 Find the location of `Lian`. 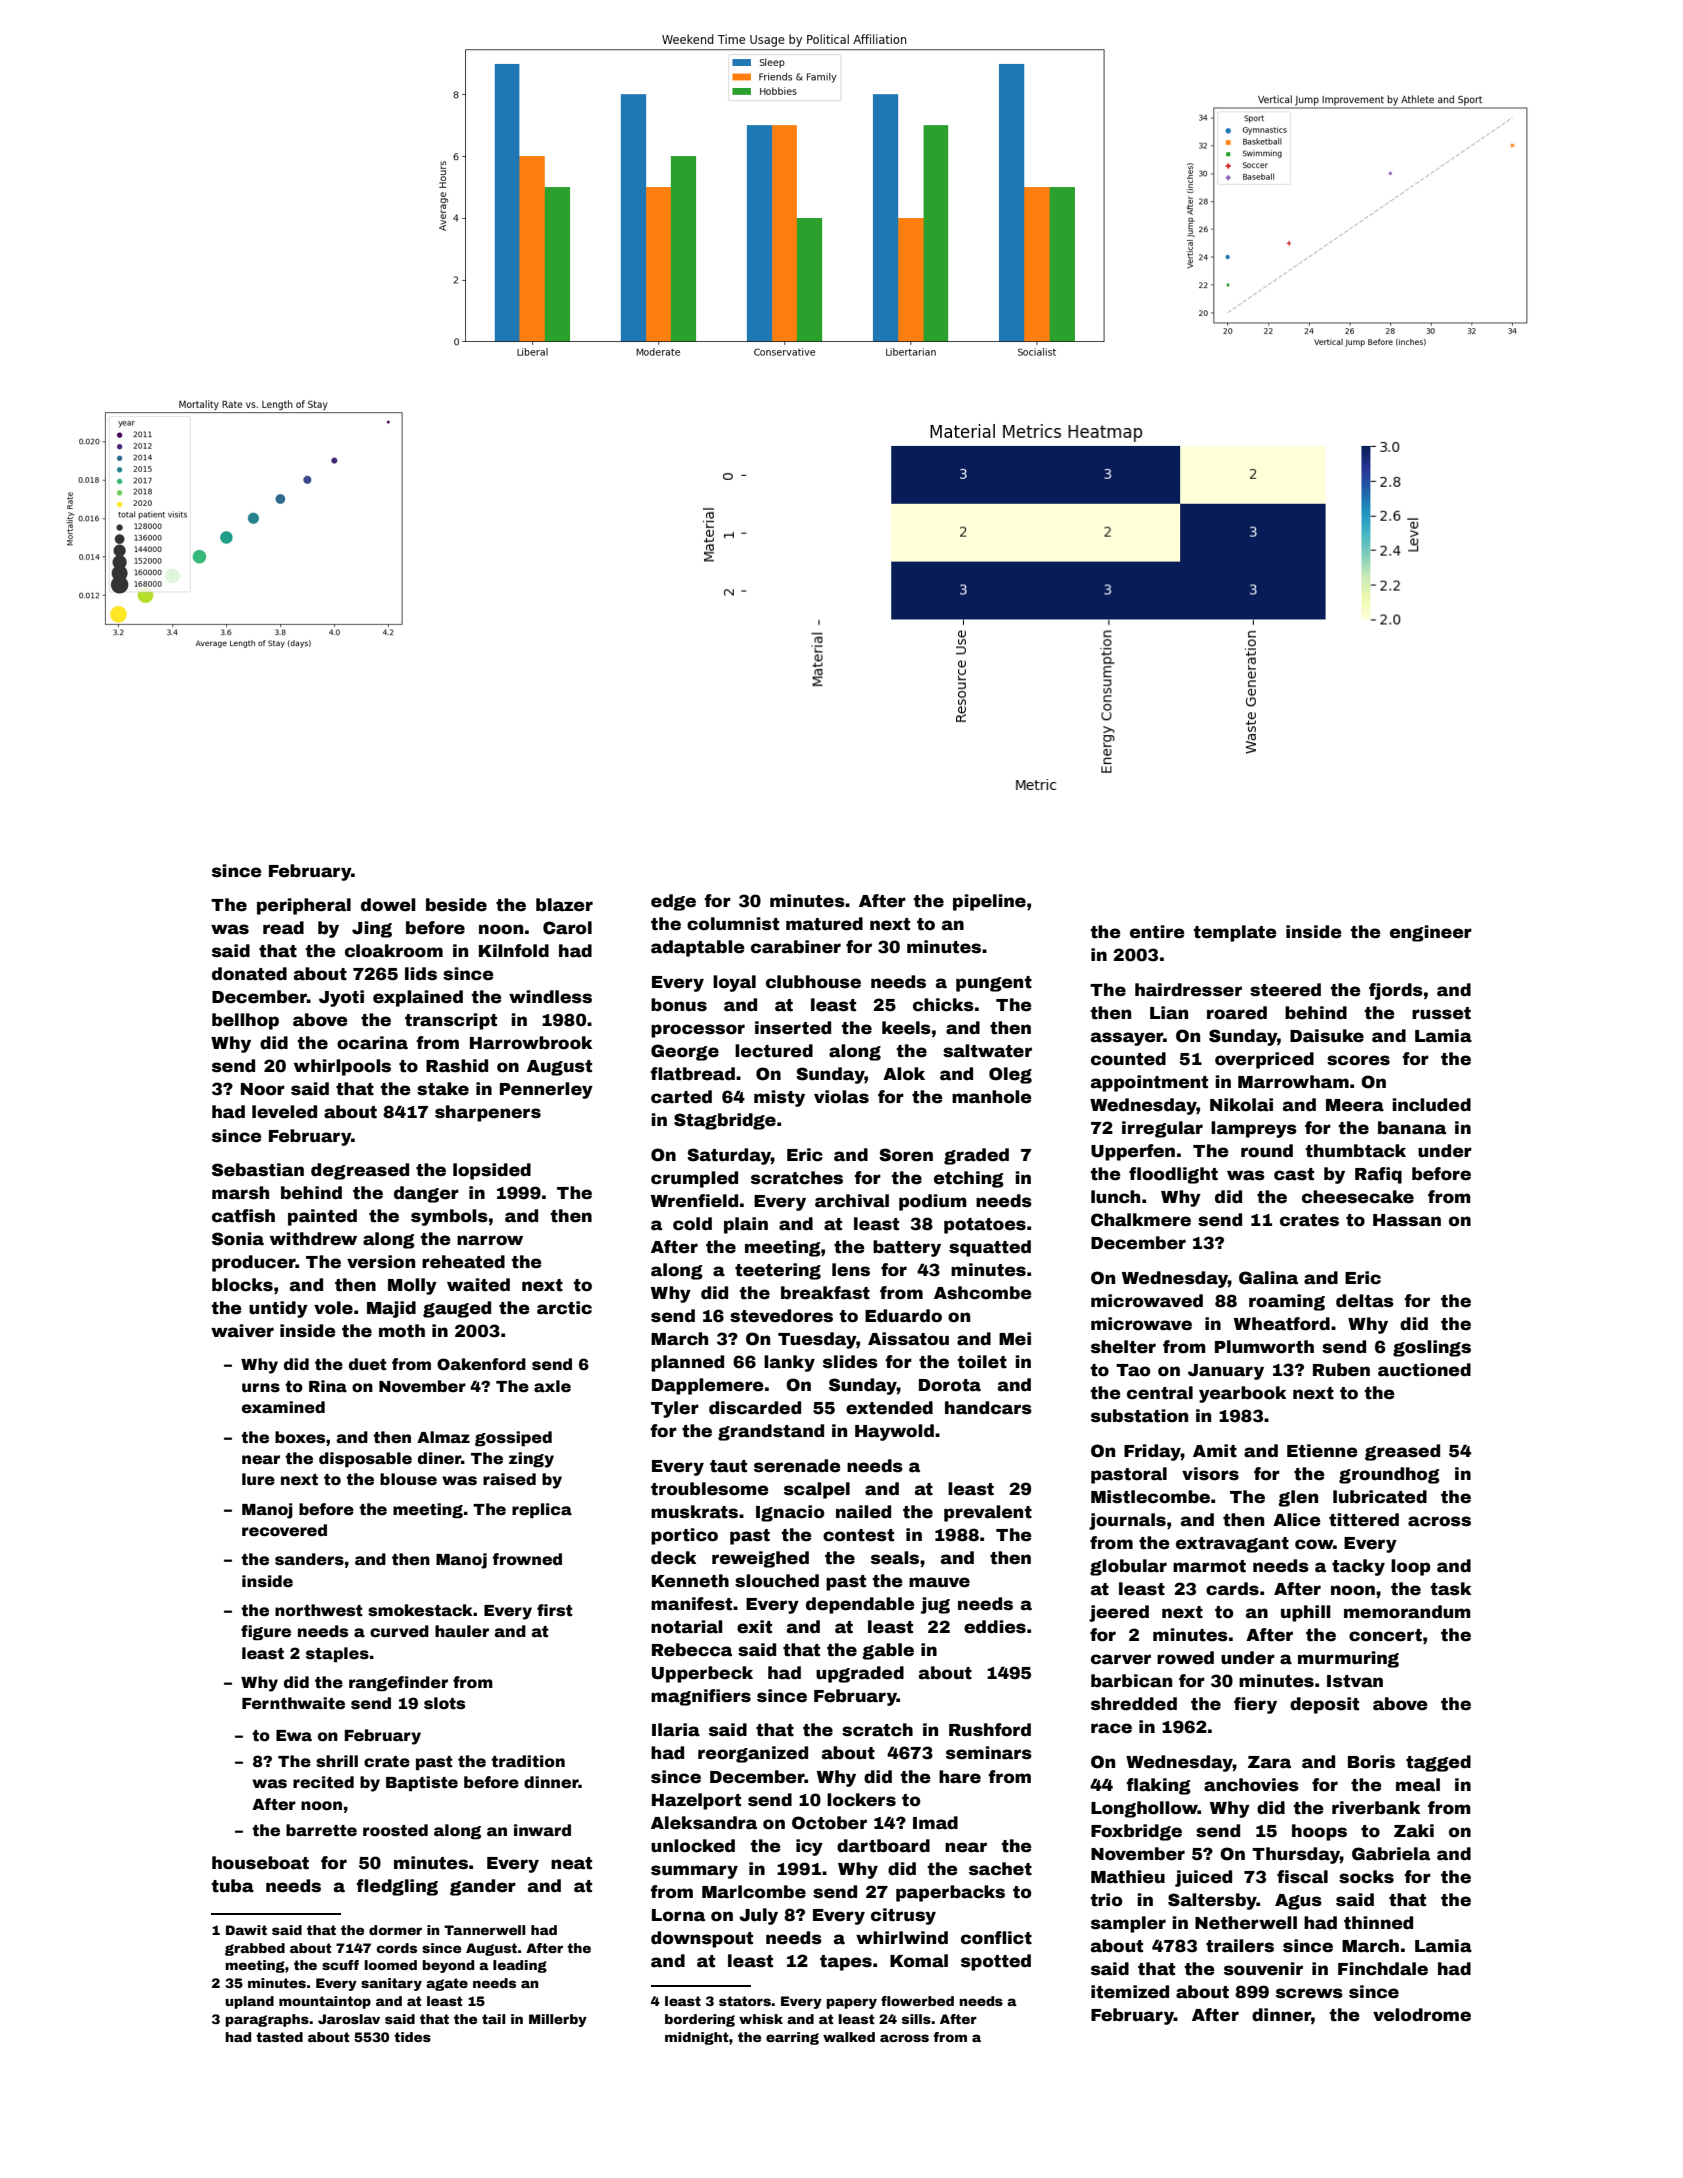

Lian is located at coordinates (1169, 1013).
